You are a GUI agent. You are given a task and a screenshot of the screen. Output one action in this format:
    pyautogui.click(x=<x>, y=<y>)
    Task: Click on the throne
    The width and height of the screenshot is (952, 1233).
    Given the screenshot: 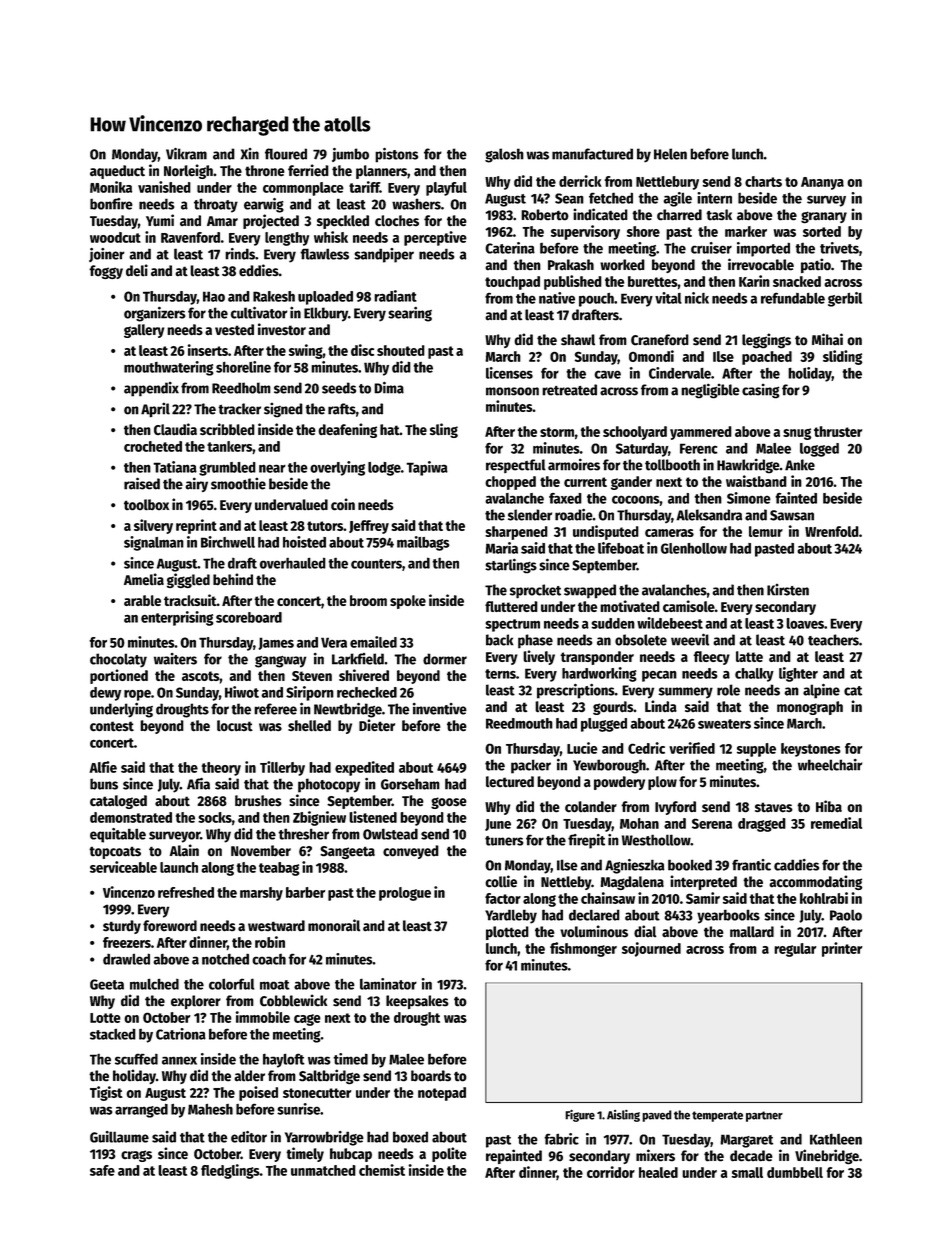 What is the action you would take?
    pyautogui.click(x=265, y=171)
